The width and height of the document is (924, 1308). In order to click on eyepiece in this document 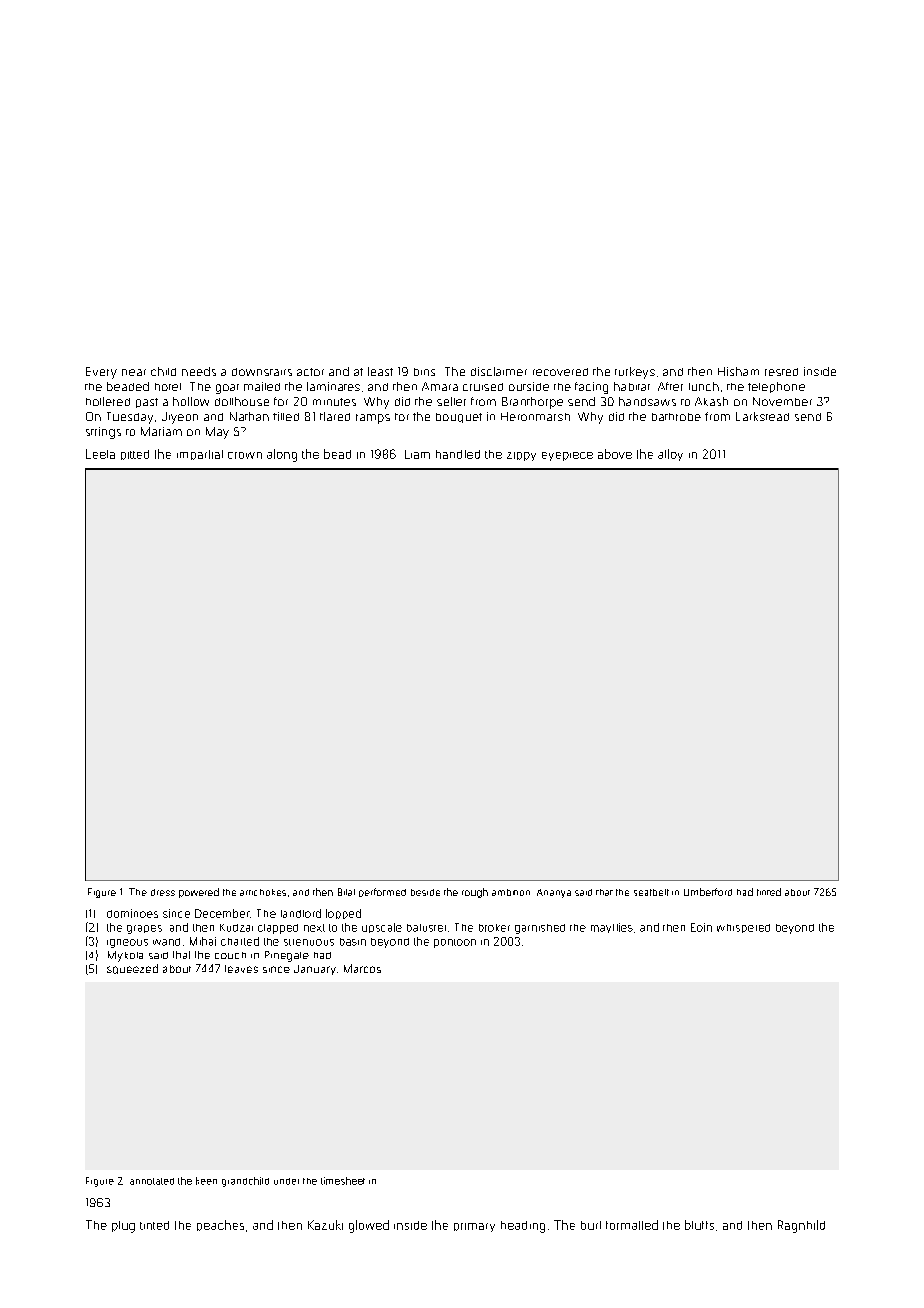, I will do `click(567, 456)`.
